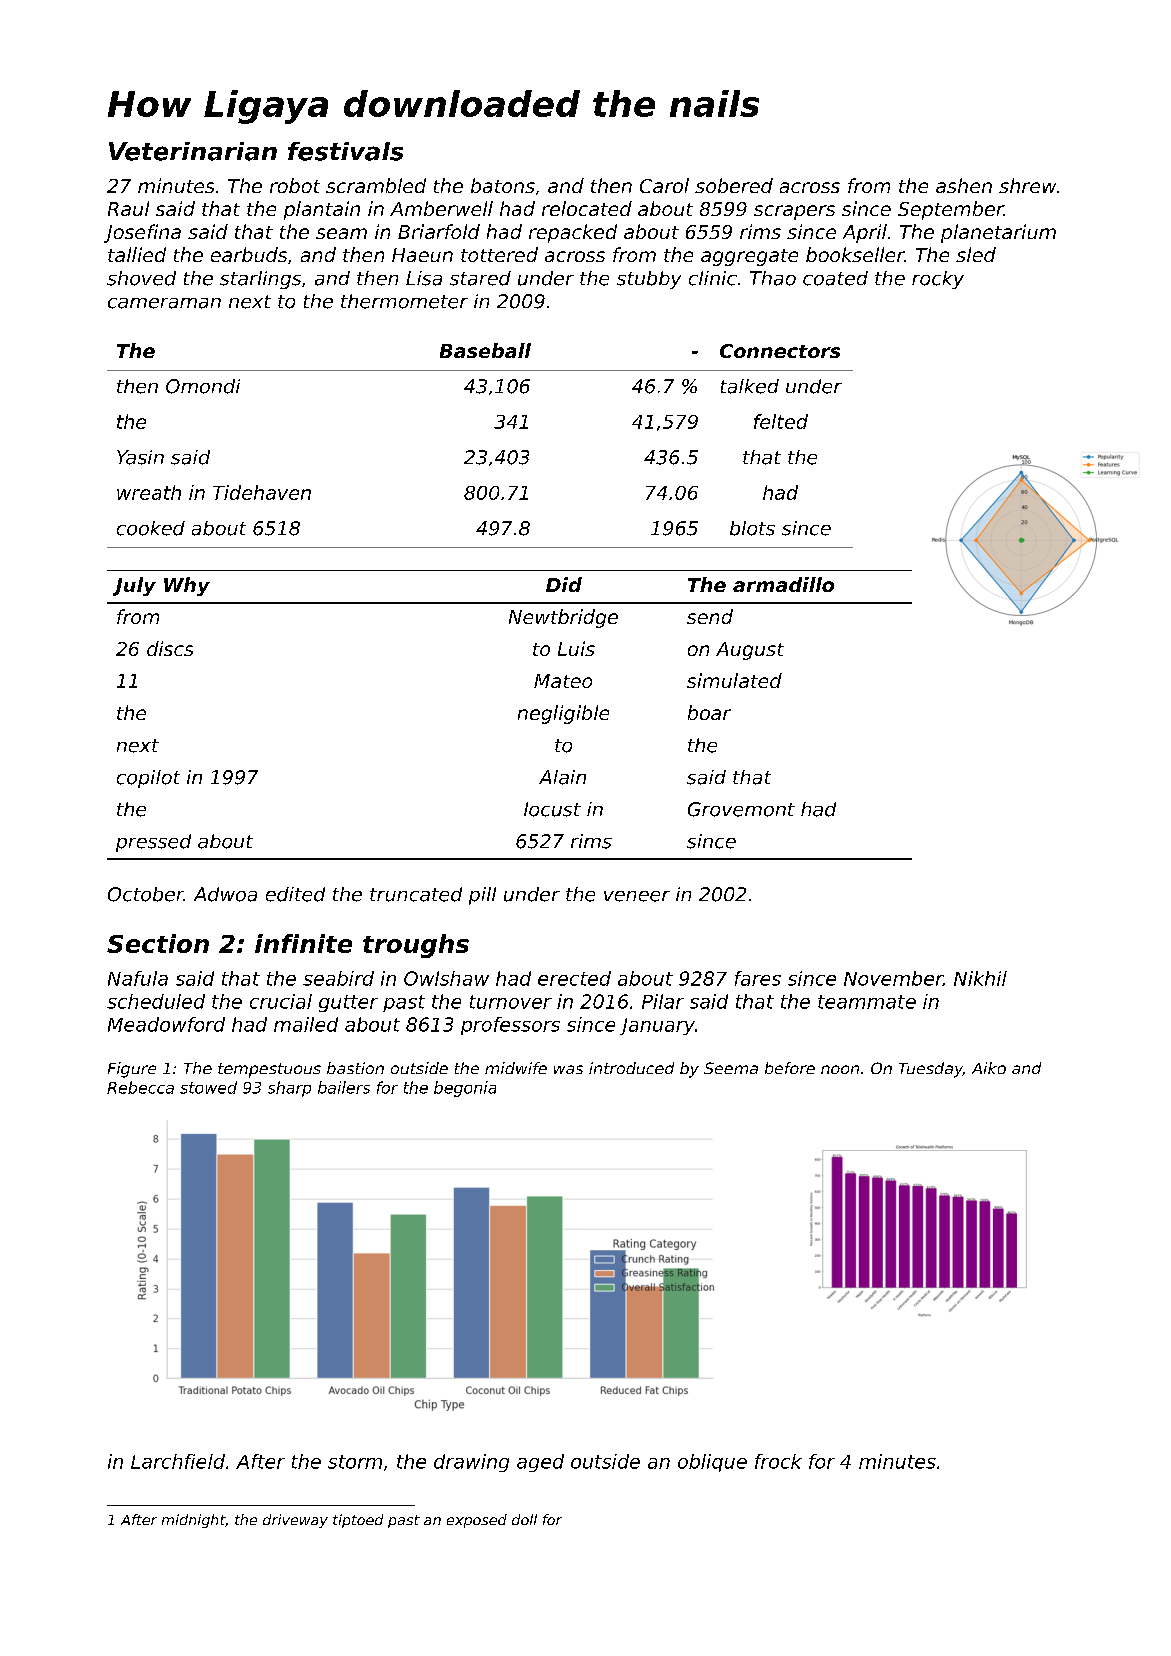 Image resolution: width=1171 pixels, height=1656 pixels. What do you see at coordinates (193, 1521) in the screenshot?
I see `midnight` at bounding box center [193, 1521].
